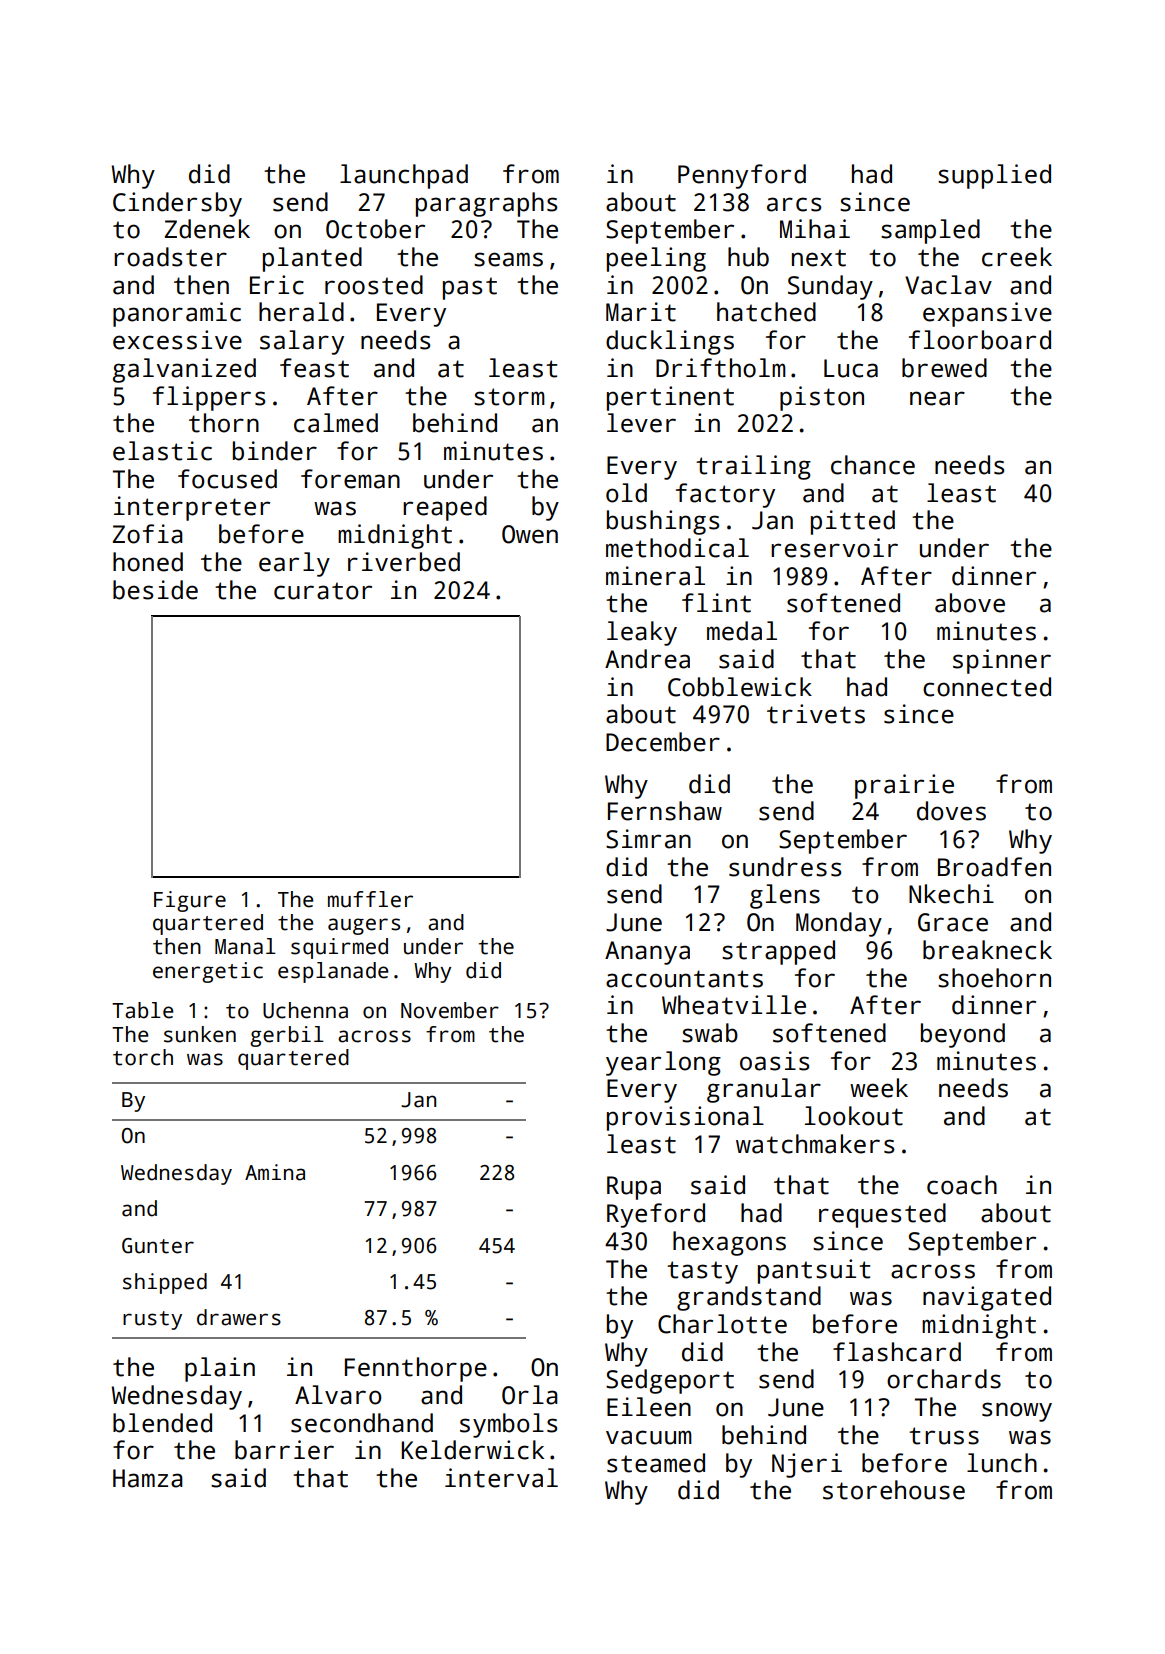 Image resolution: width=1165 pixels, height=1654 pixels. I want to click on curator, so click(323, 591).
